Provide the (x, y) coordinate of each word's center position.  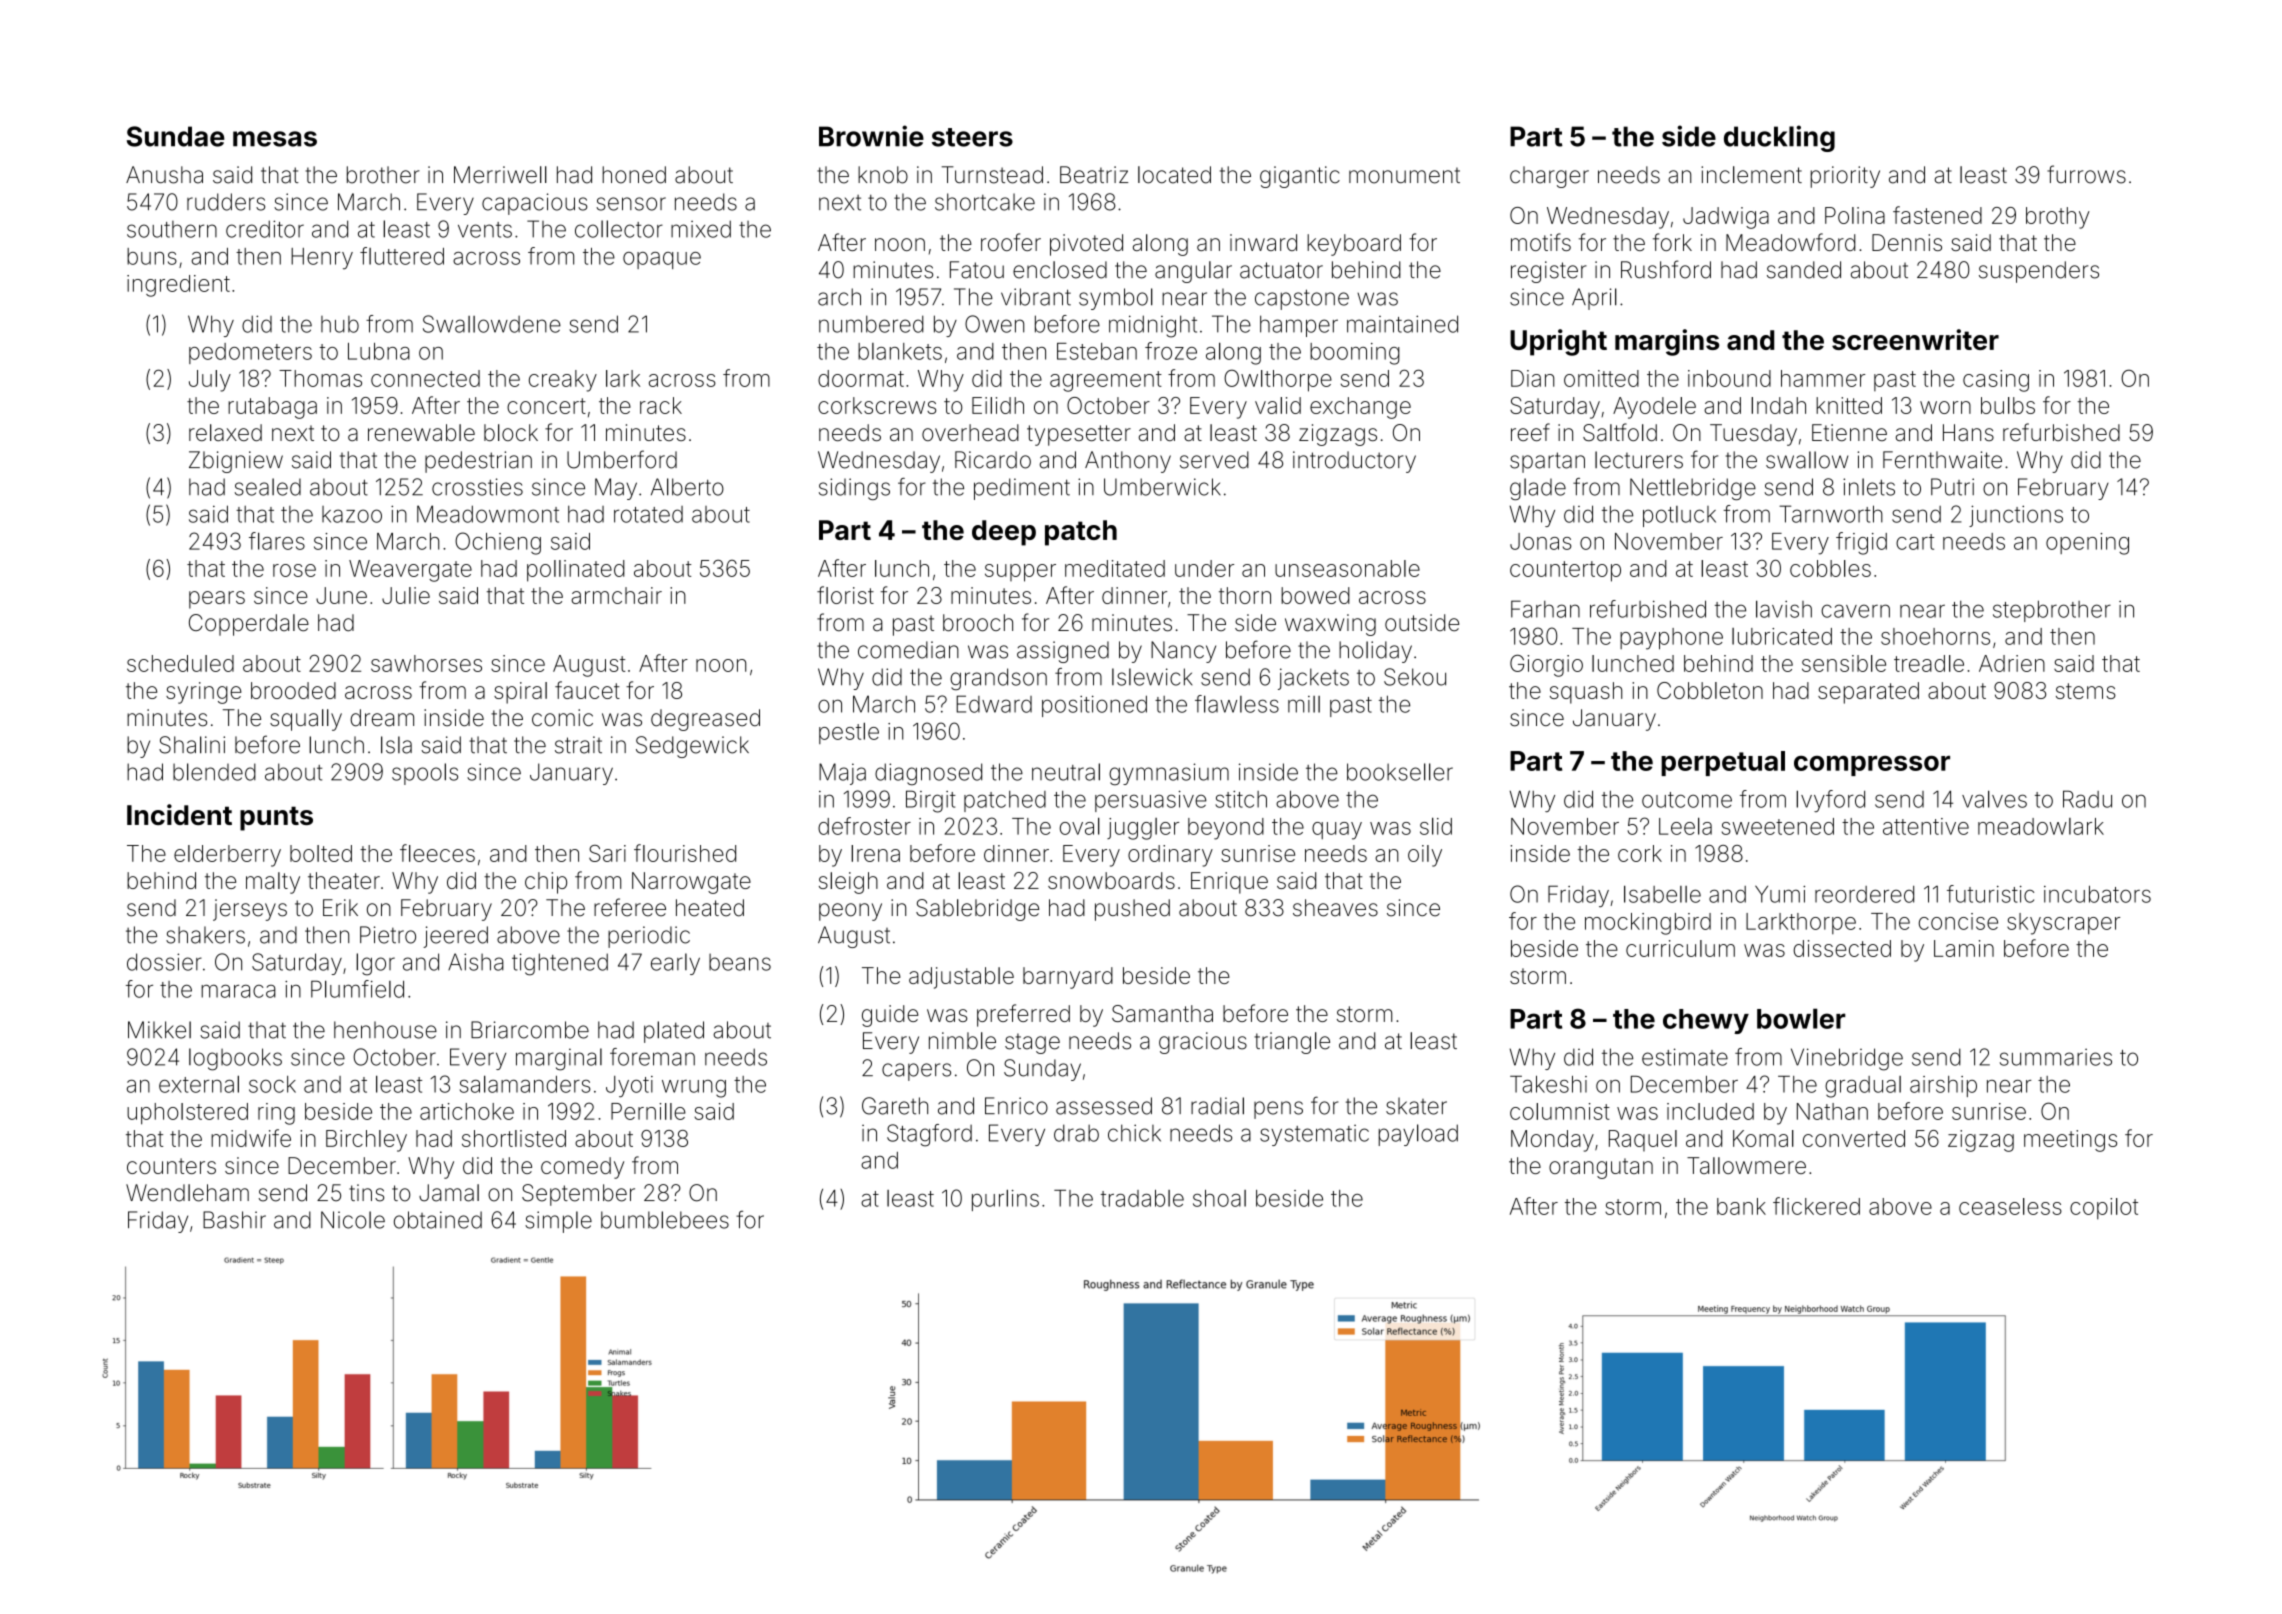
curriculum (1680, 948)
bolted (321, 853)
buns (152, 256)
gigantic (1300, 177)
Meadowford (1790, 242)
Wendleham (187, 1193)
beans (740, 962)
